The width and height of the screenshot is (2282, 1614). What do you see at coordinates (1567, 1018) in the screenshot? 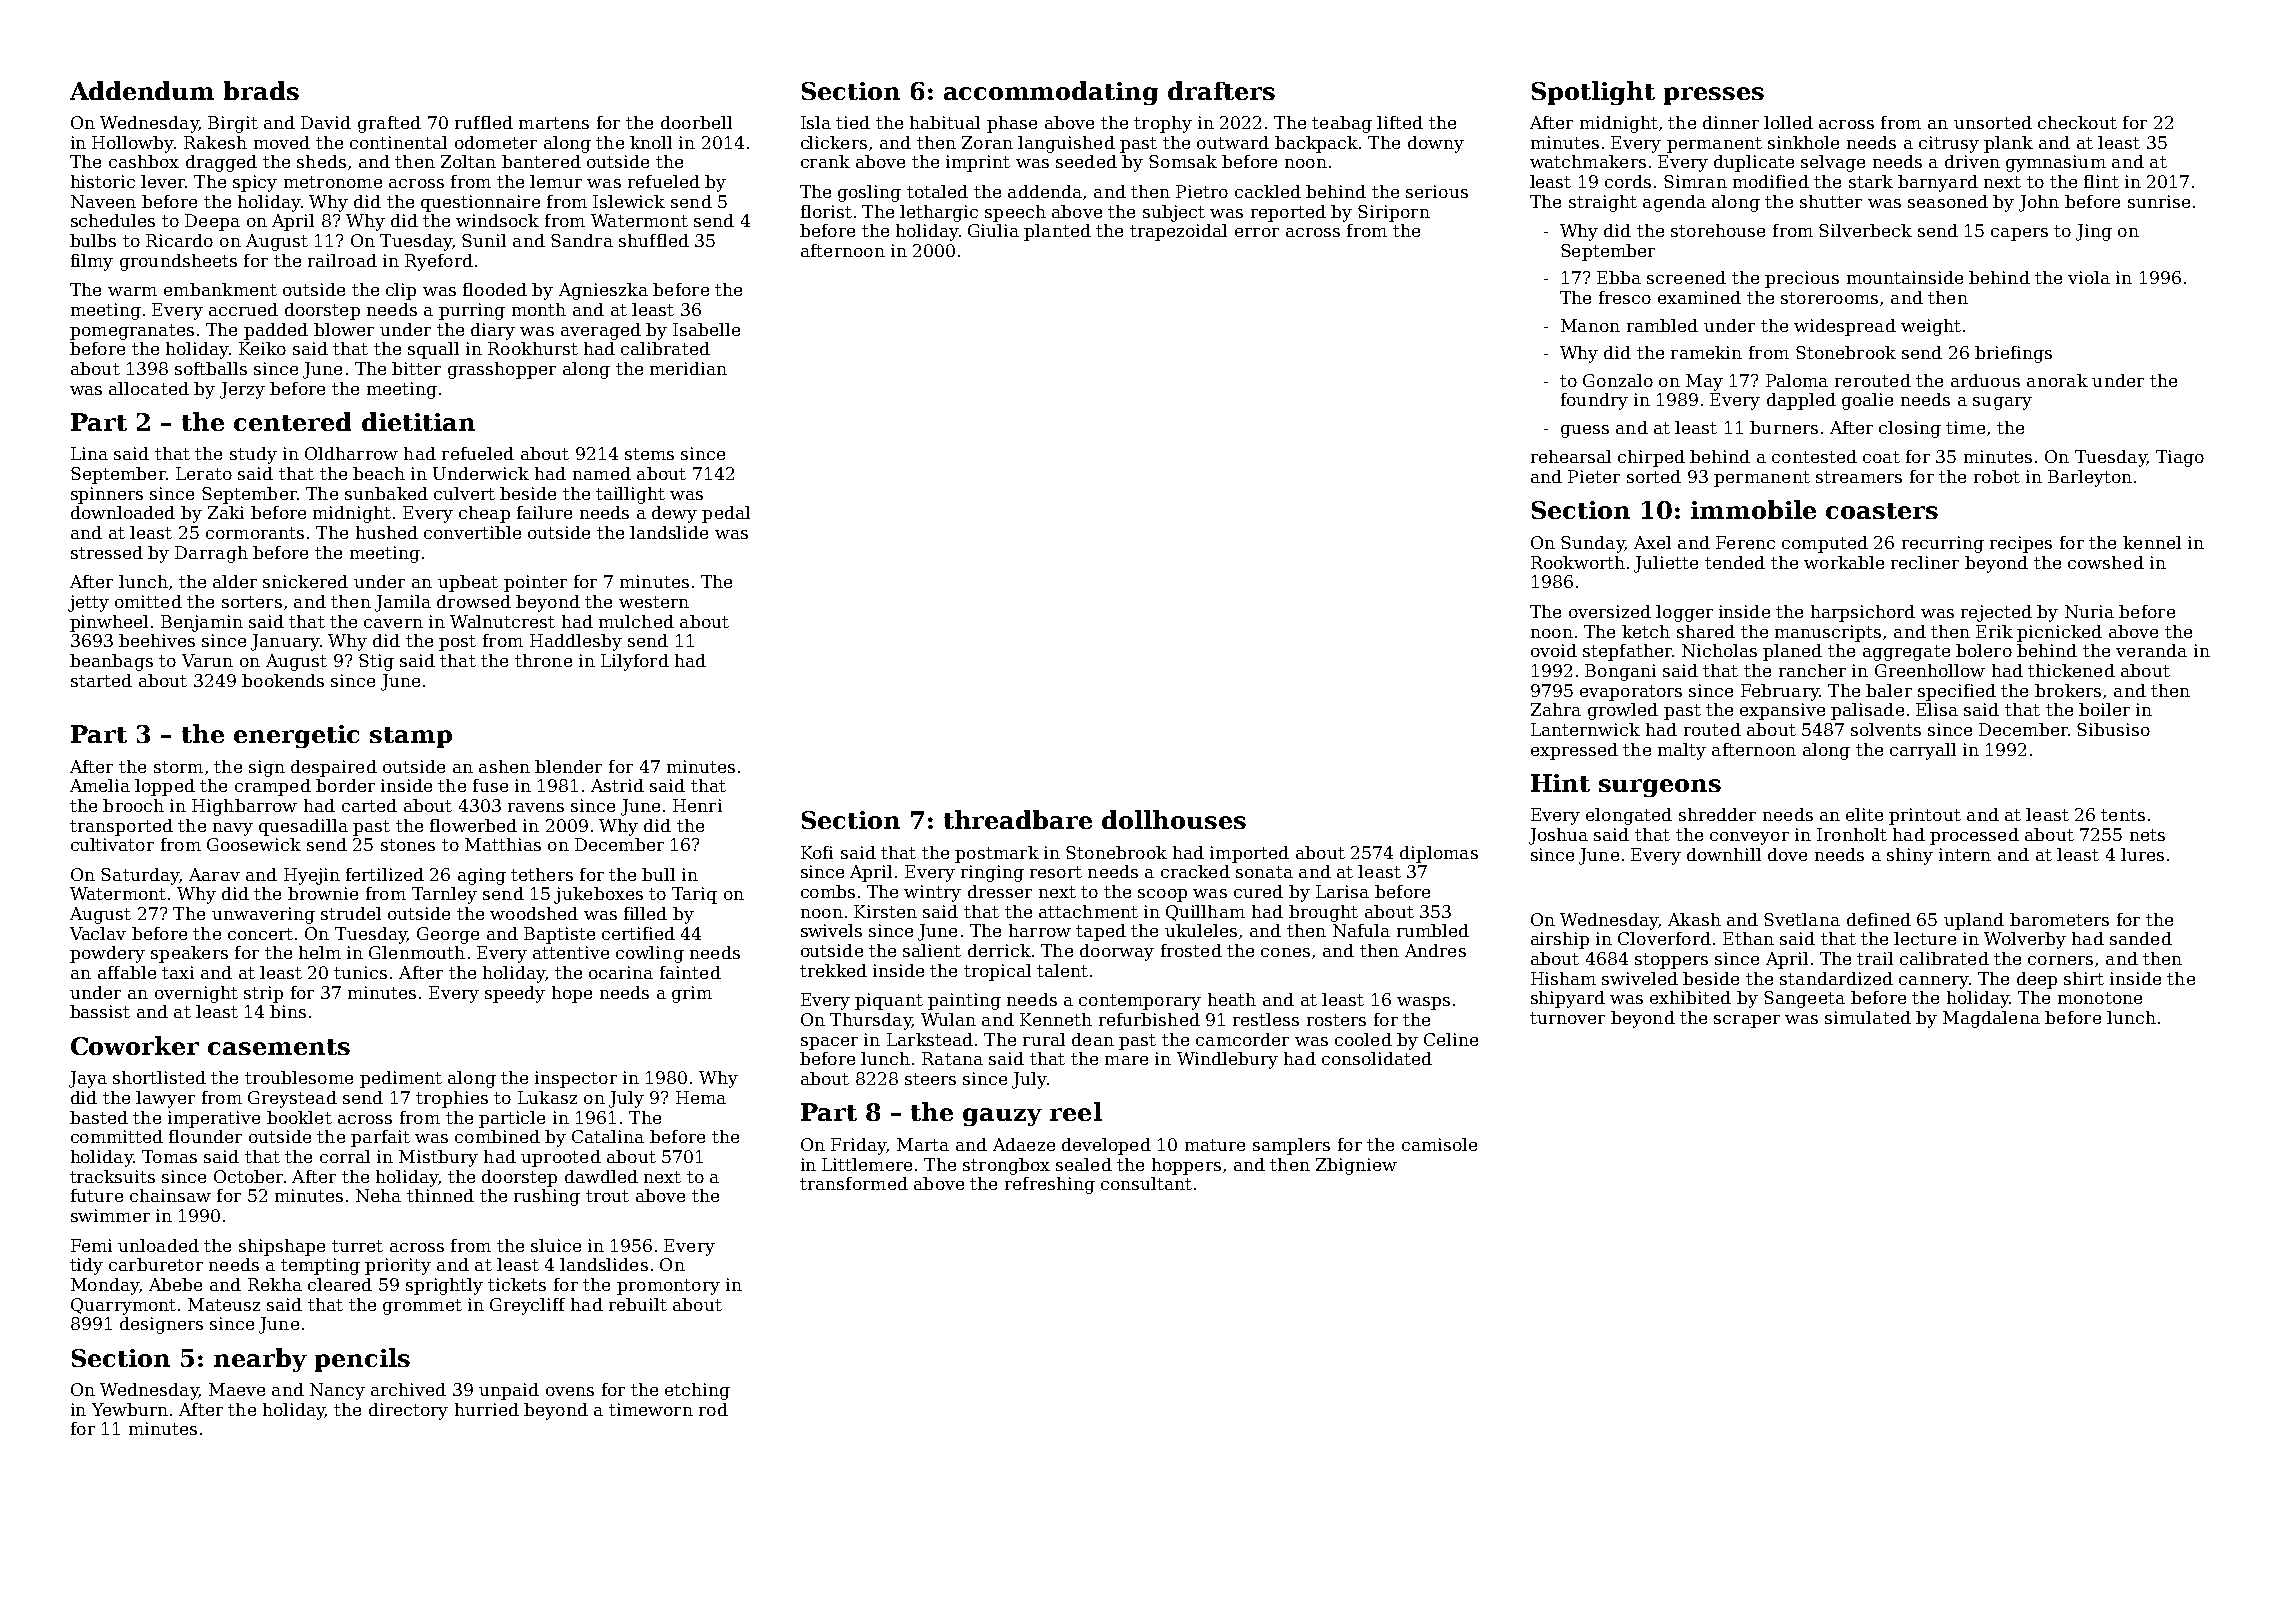
I see `turnover` at bounding box center [1567, 1018].
